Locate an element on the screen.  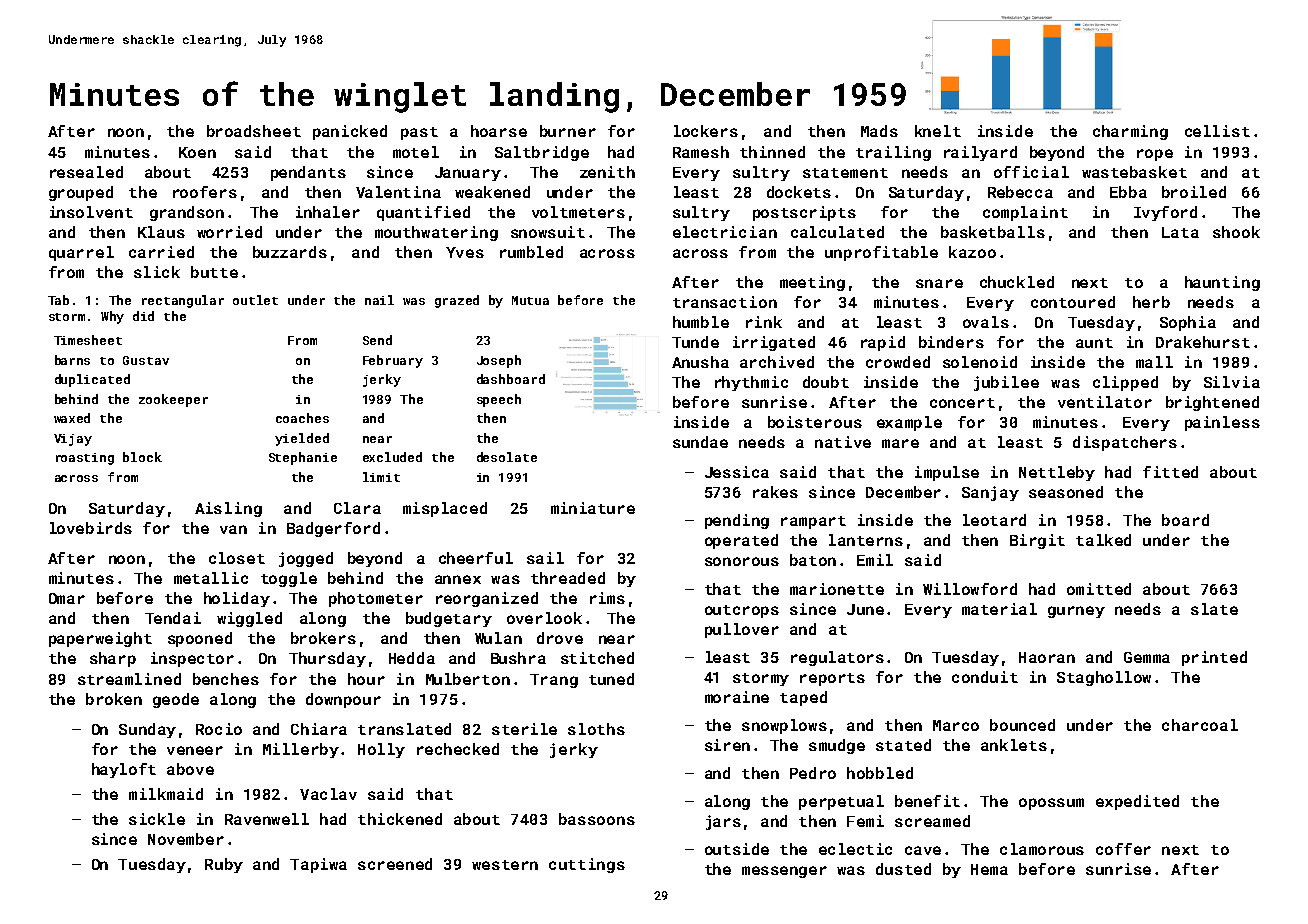
broiled is located at coordinates (1194, 192).
